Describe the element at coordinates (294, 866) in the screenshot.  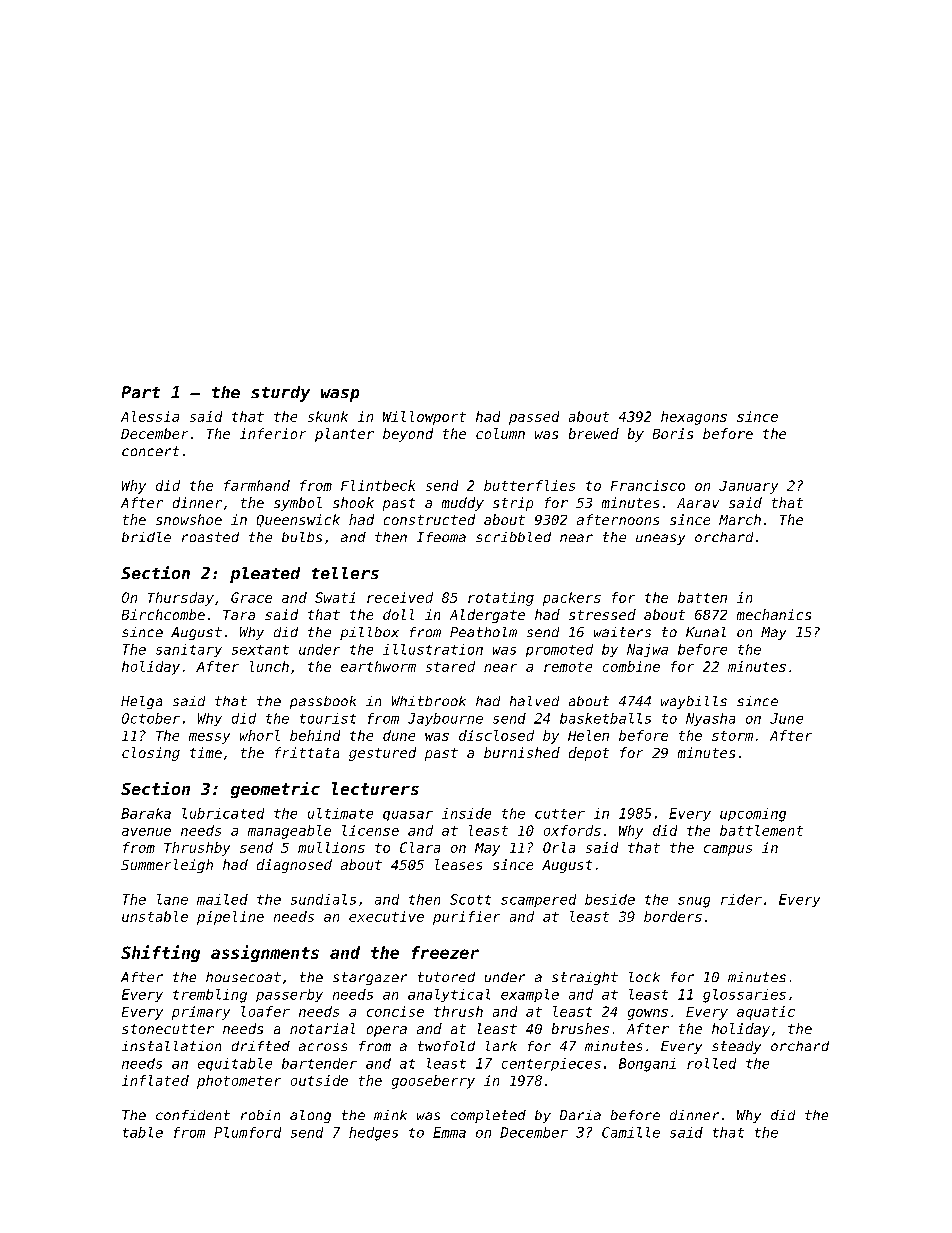
I see `diagnosed` at that location.
